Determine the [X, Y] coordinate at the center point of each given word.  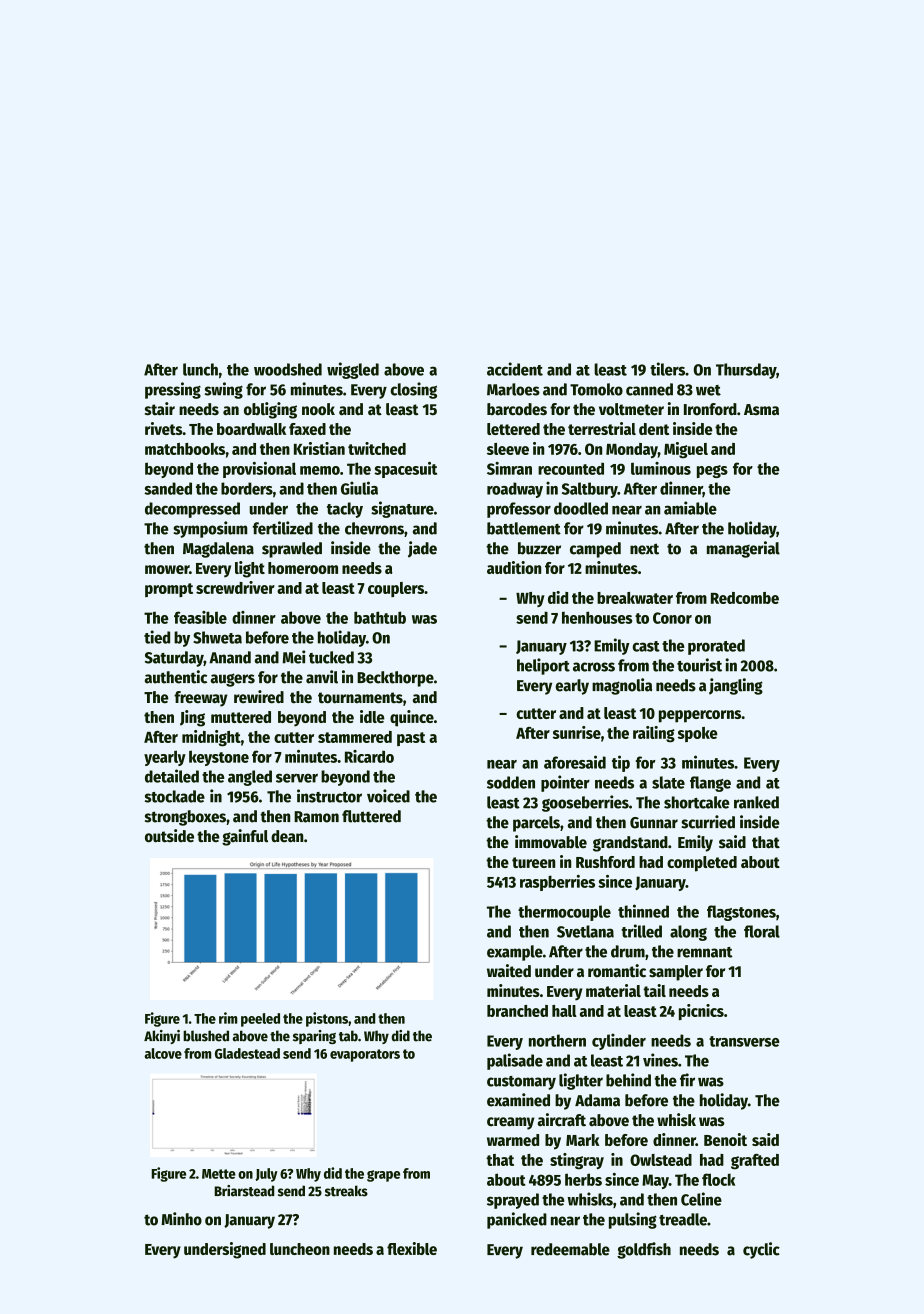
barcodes [517, 409]
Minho [181, 1219]
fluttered [371, 816]
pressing [173, 390]
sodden [511, 782]
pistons [327, 1019]
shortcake [696, 802]
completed [702, 864]
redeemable [570, 1249]
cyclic [761, 1250]
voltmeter [631, 409]
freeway [201, 699]
